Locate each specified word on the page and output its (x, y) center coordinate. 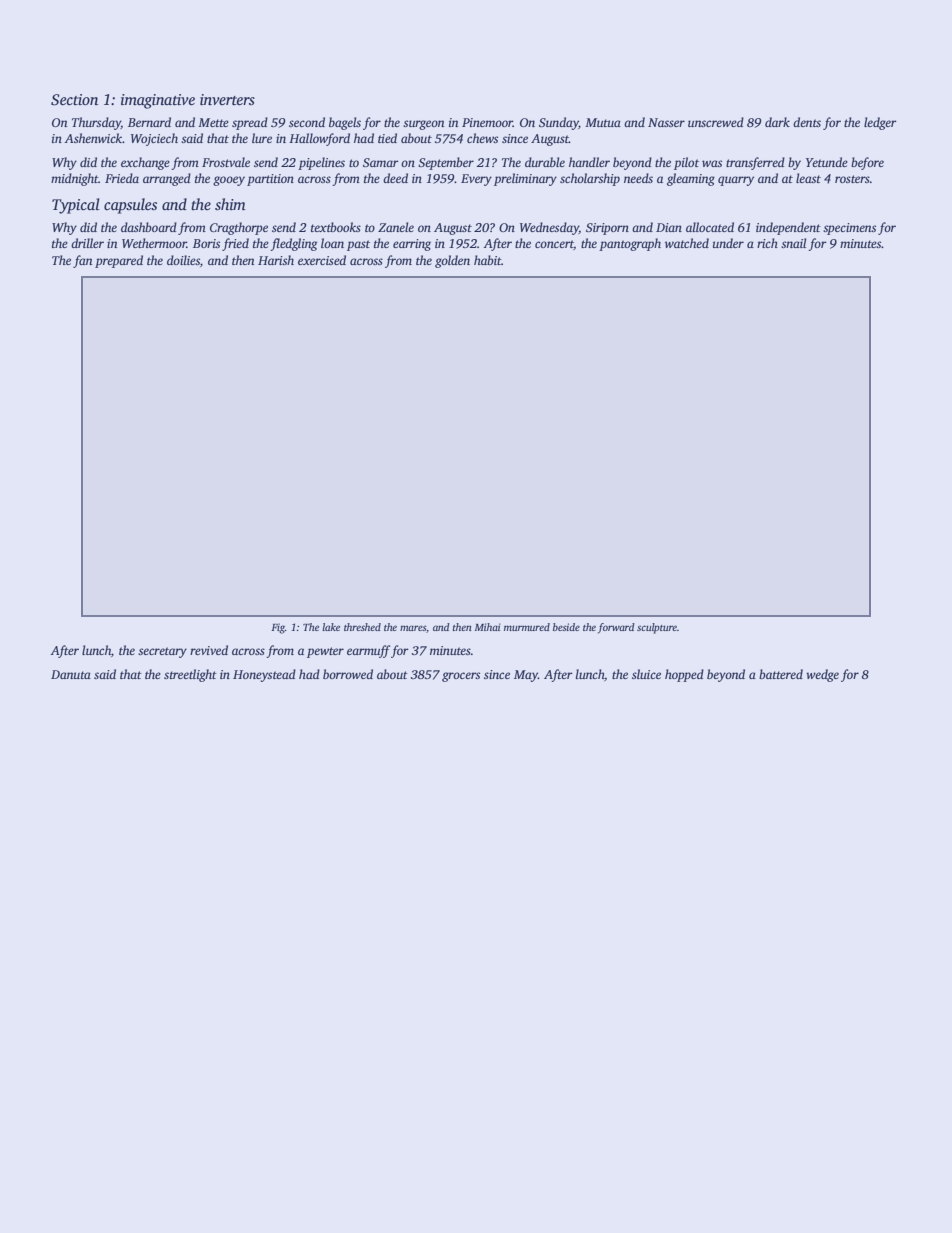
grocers (461, 677)
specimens (849, 229)
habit (487, 260)
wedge (822, 675)
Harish (276, 260)
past (358, 245)
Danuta (71, 674)
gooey (229, 181)
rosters (852, 179)
